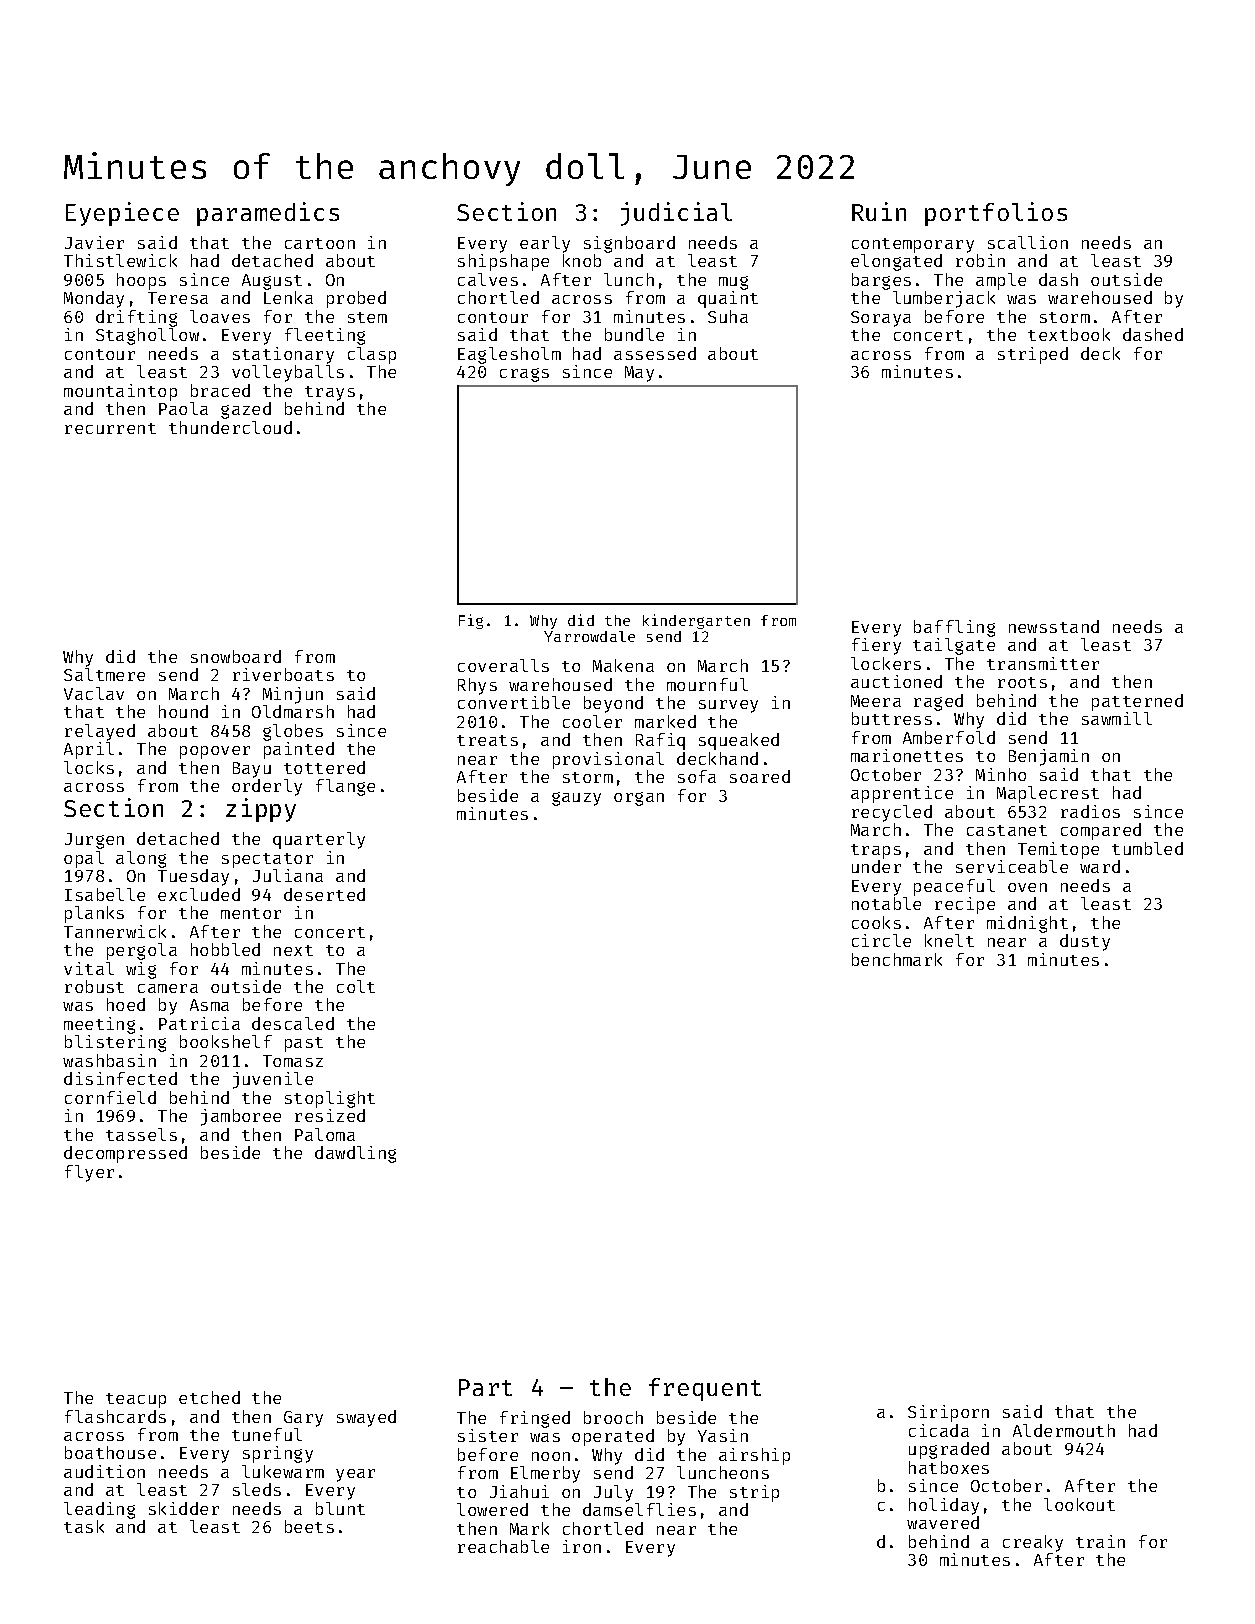 The width and height of the page is (1255, 1624). I want to click on beets, so click(309, 1526).
